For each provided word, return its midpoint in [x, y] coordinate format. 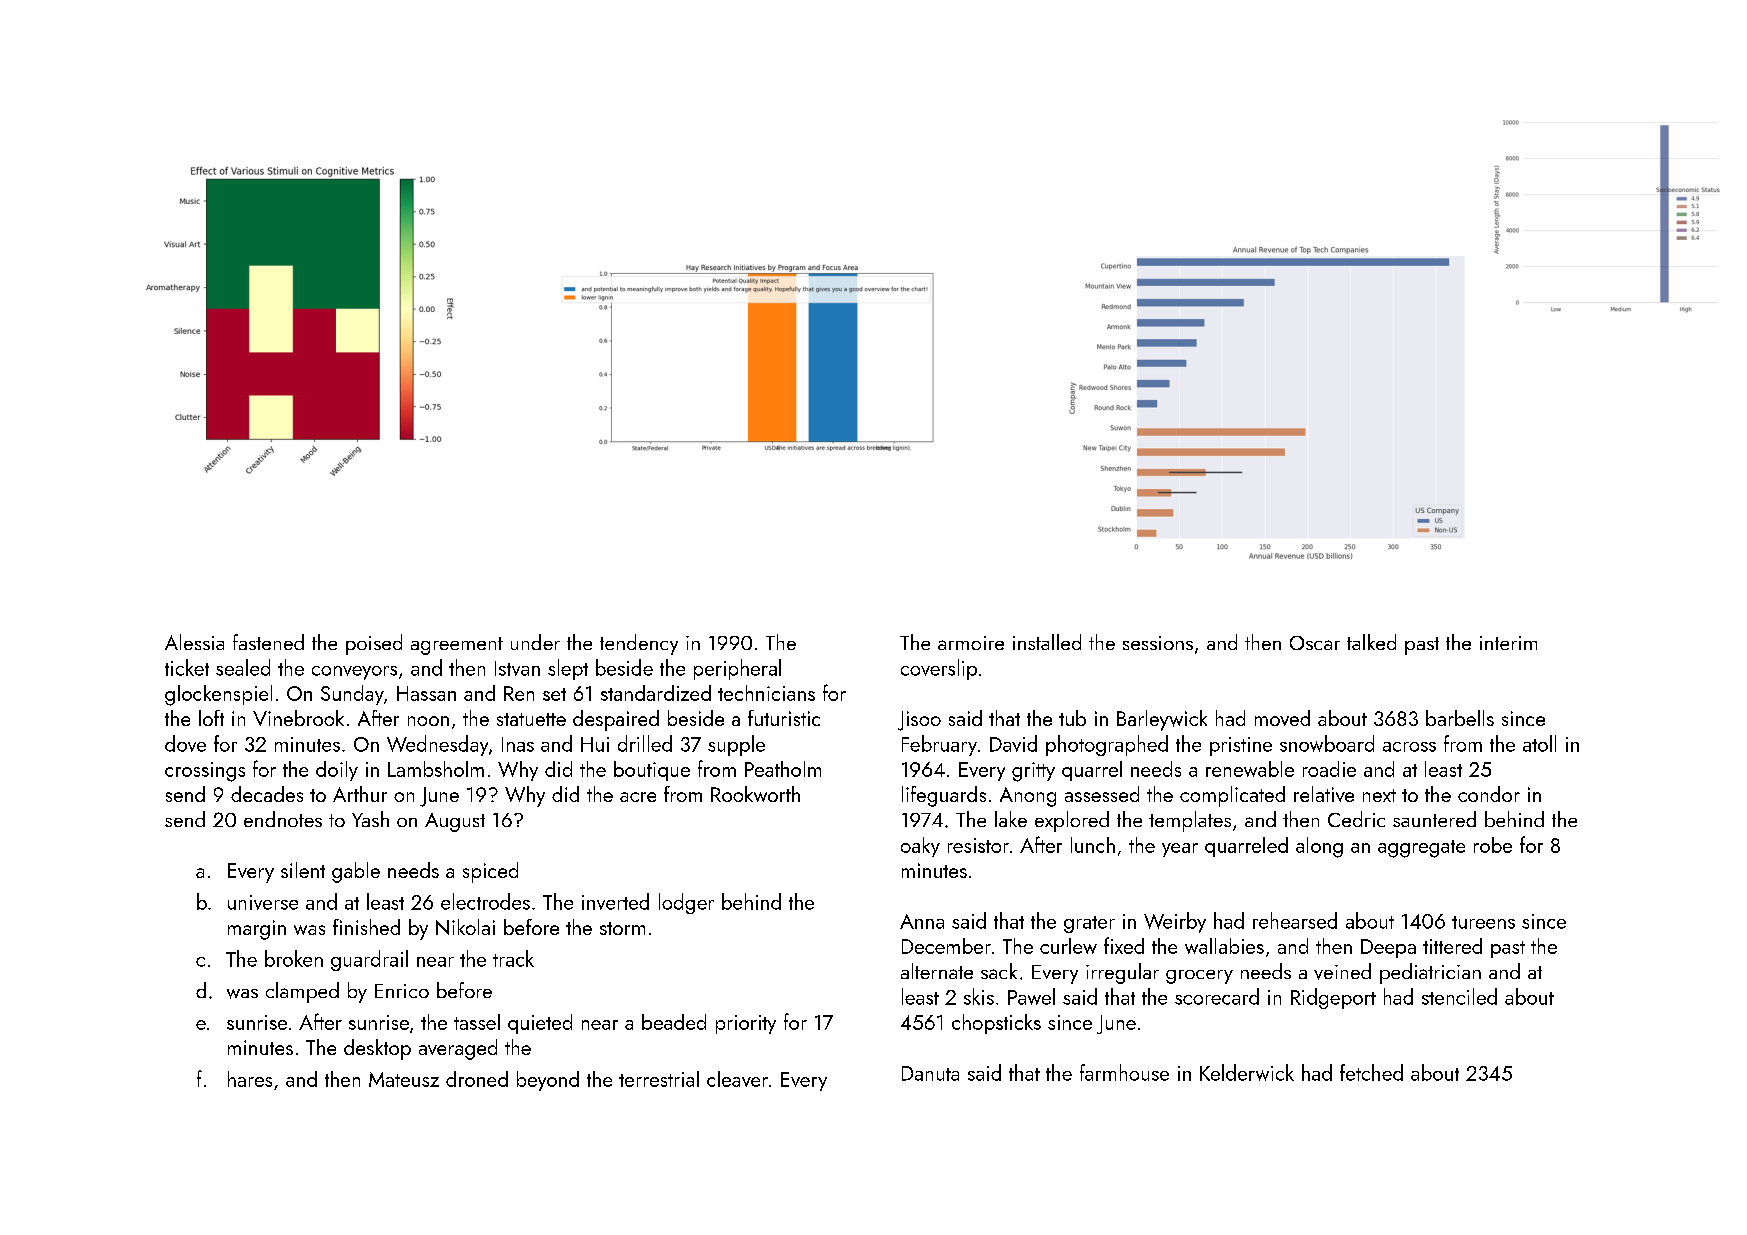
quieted [540, 1024]
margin [257, 930]
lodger [686, 903]
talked [1371, 642]
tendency [639, 644]
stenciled [1459, 996]
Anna [922, 921]
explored [1072, 821]
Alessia [194, 642]
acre [638, 797]
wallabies [1224, 946]
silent [303, 870]
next [1379, 795]
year [1180, 850]
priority [746, 1024]
